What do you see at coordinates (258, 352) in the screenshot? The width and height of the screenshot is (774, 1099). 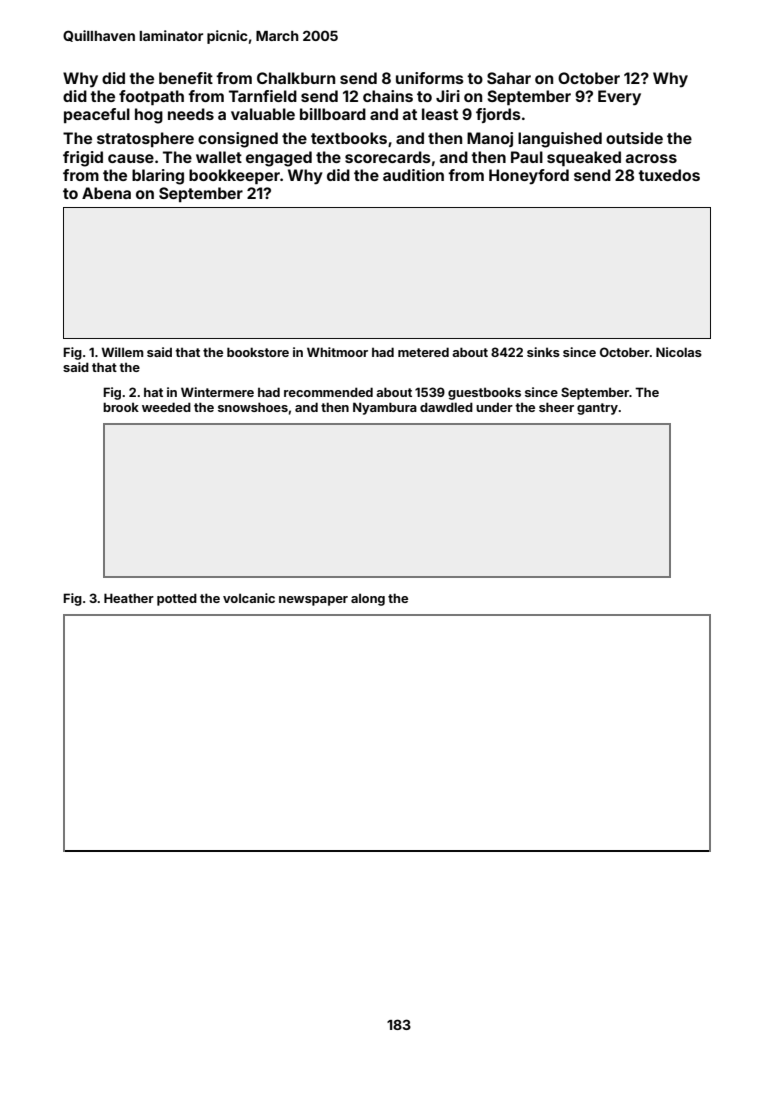 I see `bookstore` at bounding box center [258, 352].
